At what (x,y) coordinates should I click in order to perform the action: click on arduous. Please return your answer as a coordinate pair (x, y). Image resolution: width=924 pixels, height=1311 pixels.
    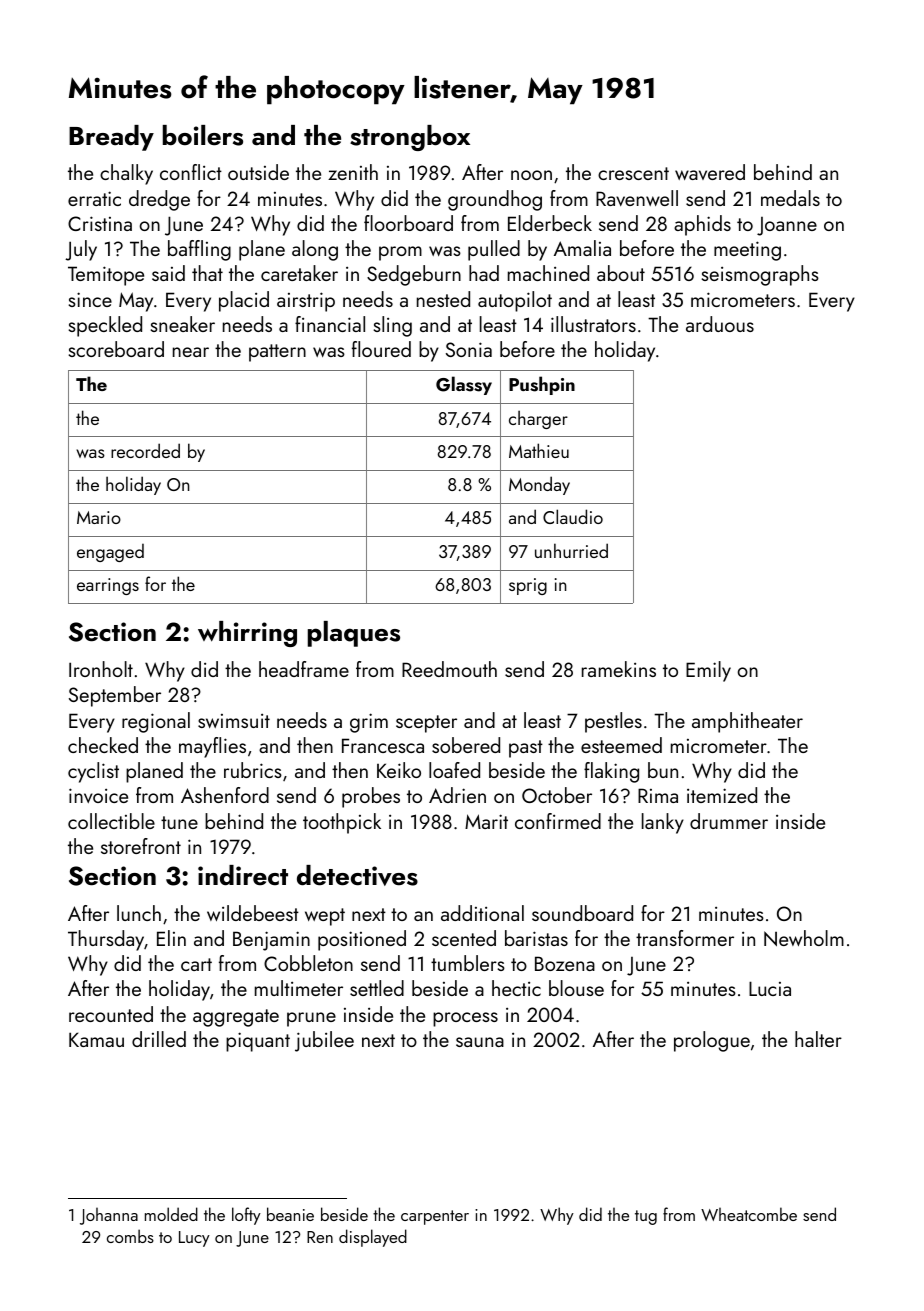
    Looking at the image, I should click on (720, 324).
